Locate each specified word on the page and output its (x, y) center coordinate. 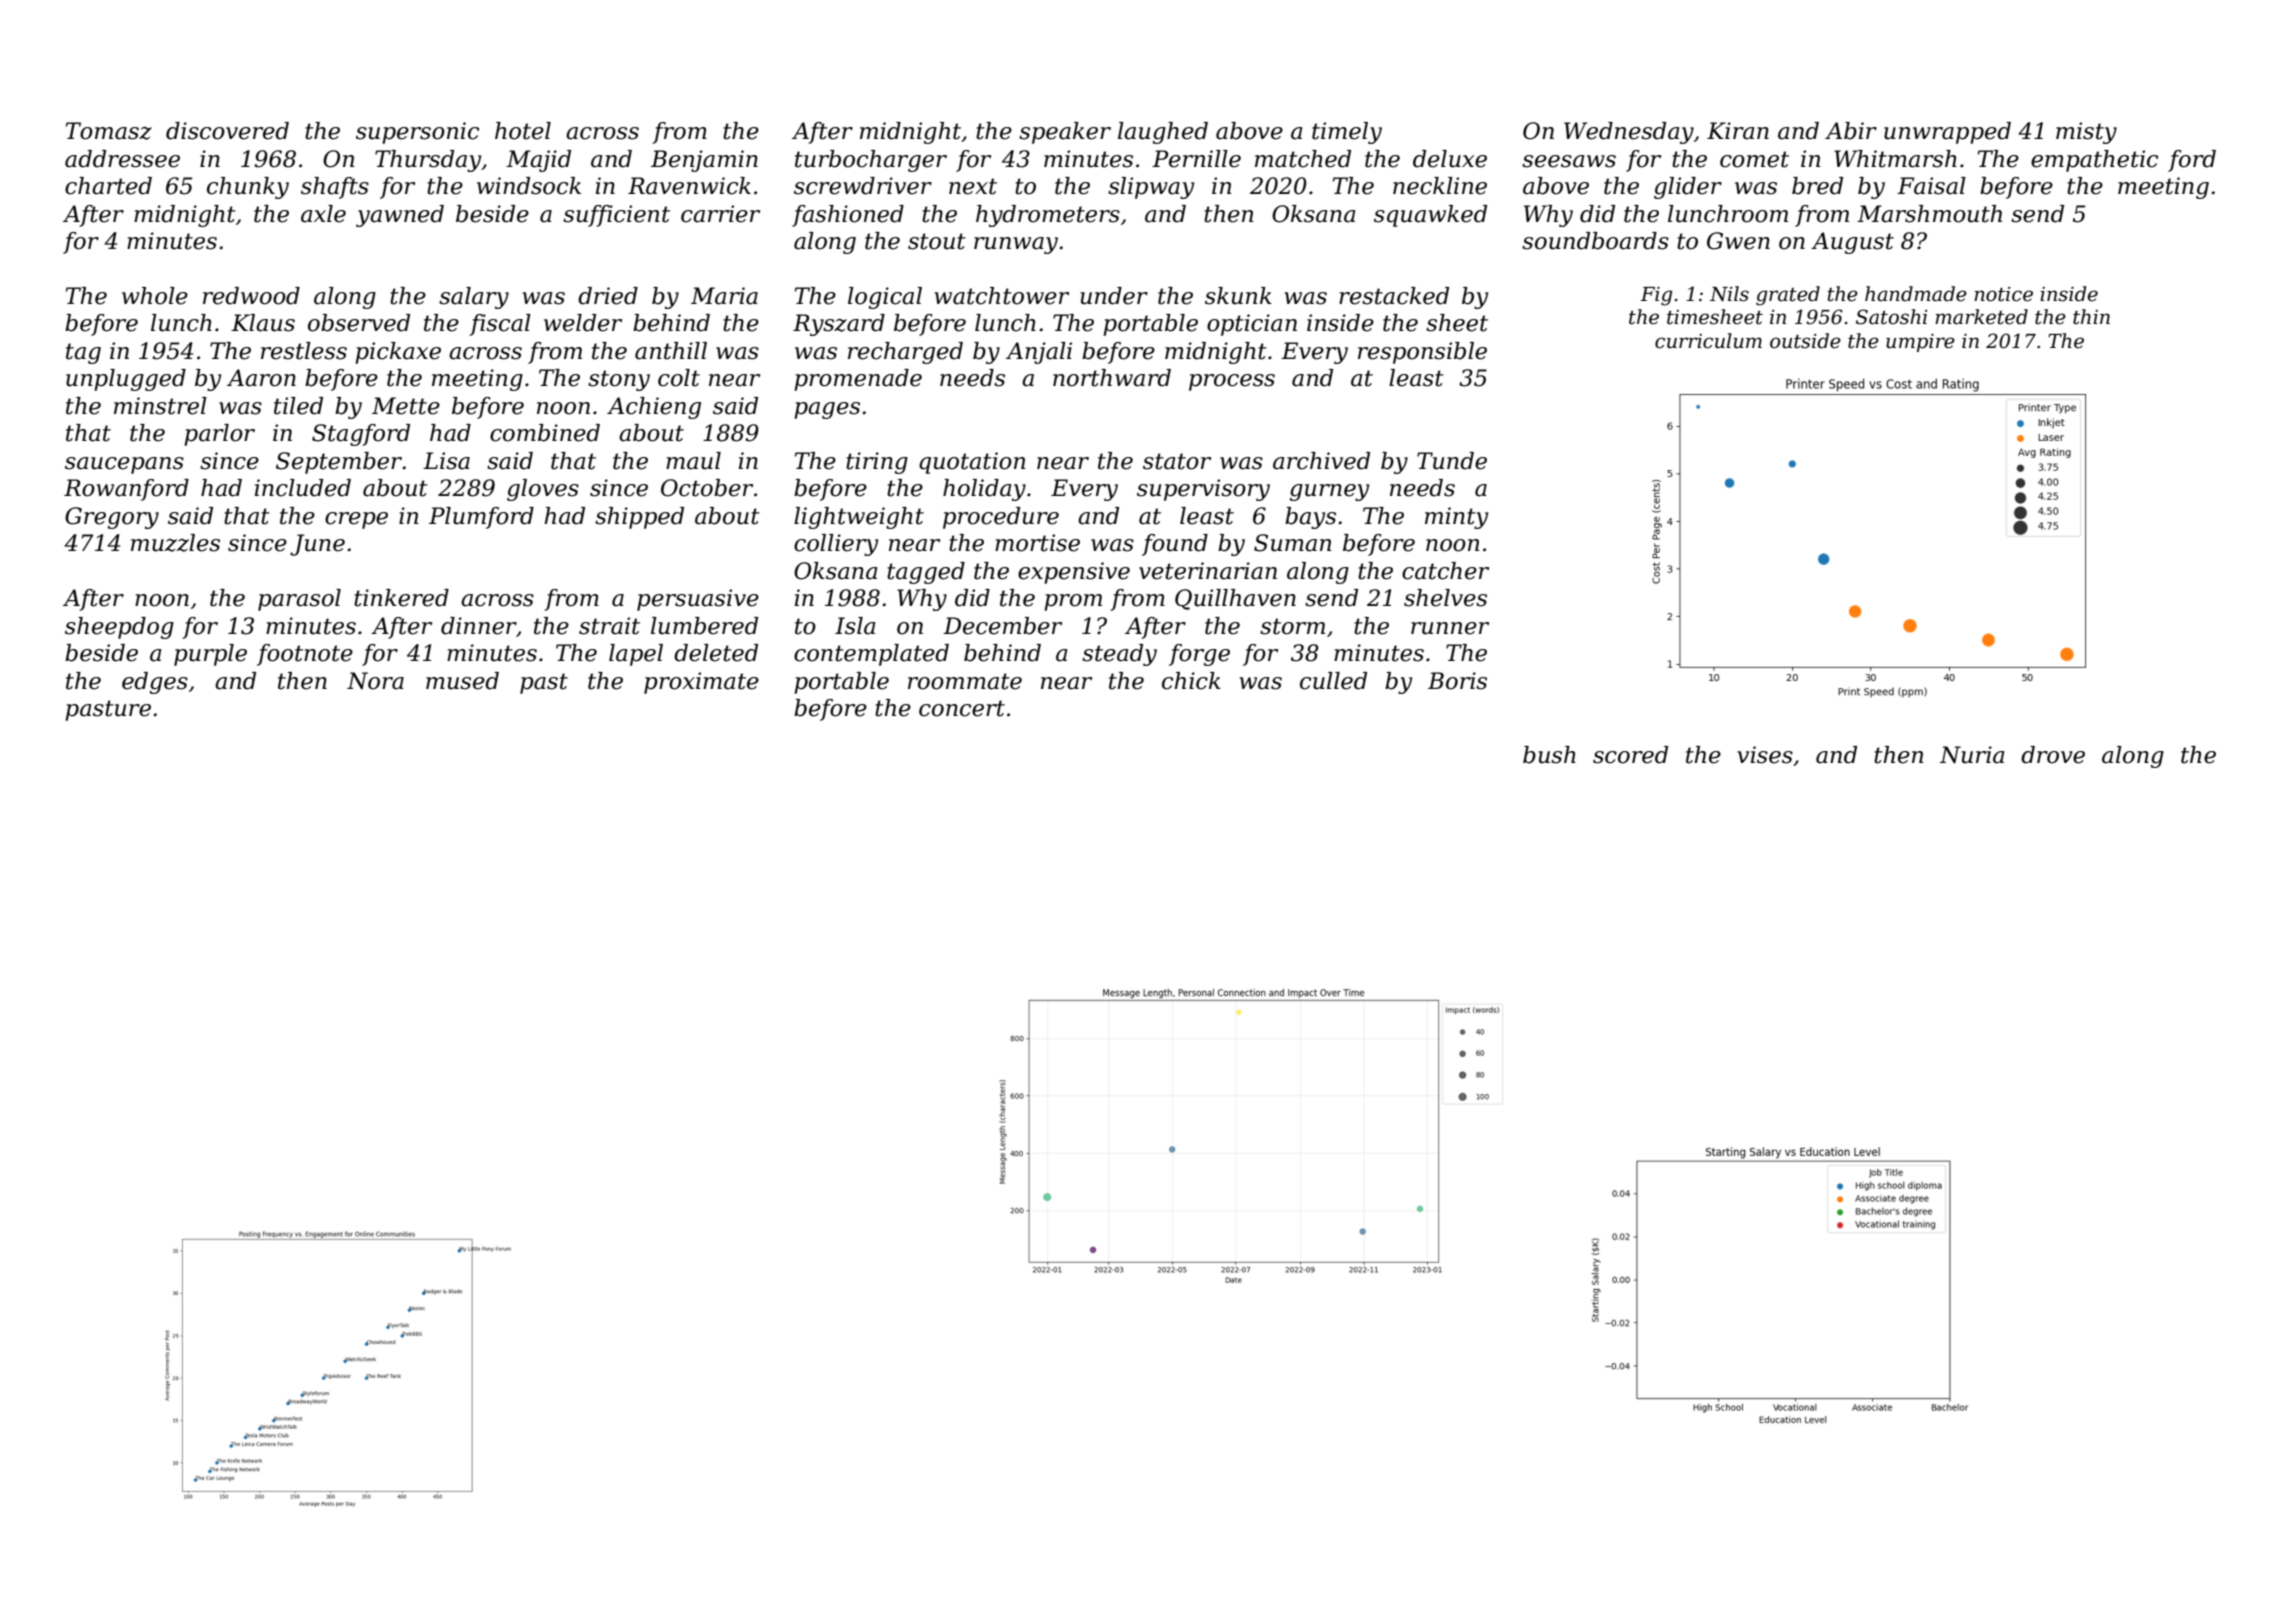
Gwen (1738, 241)
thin (2091, 317)
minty (1456, 518)
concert (962, 708)
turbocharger (871, 161)
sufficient (616, 216)
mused (462, 681)
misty (2086, 133)
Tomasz (109, 131)
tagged (926, 573)
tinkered (401, 598)
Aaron (261, 378)
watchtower (1002, 296)
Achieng (654, 408)
